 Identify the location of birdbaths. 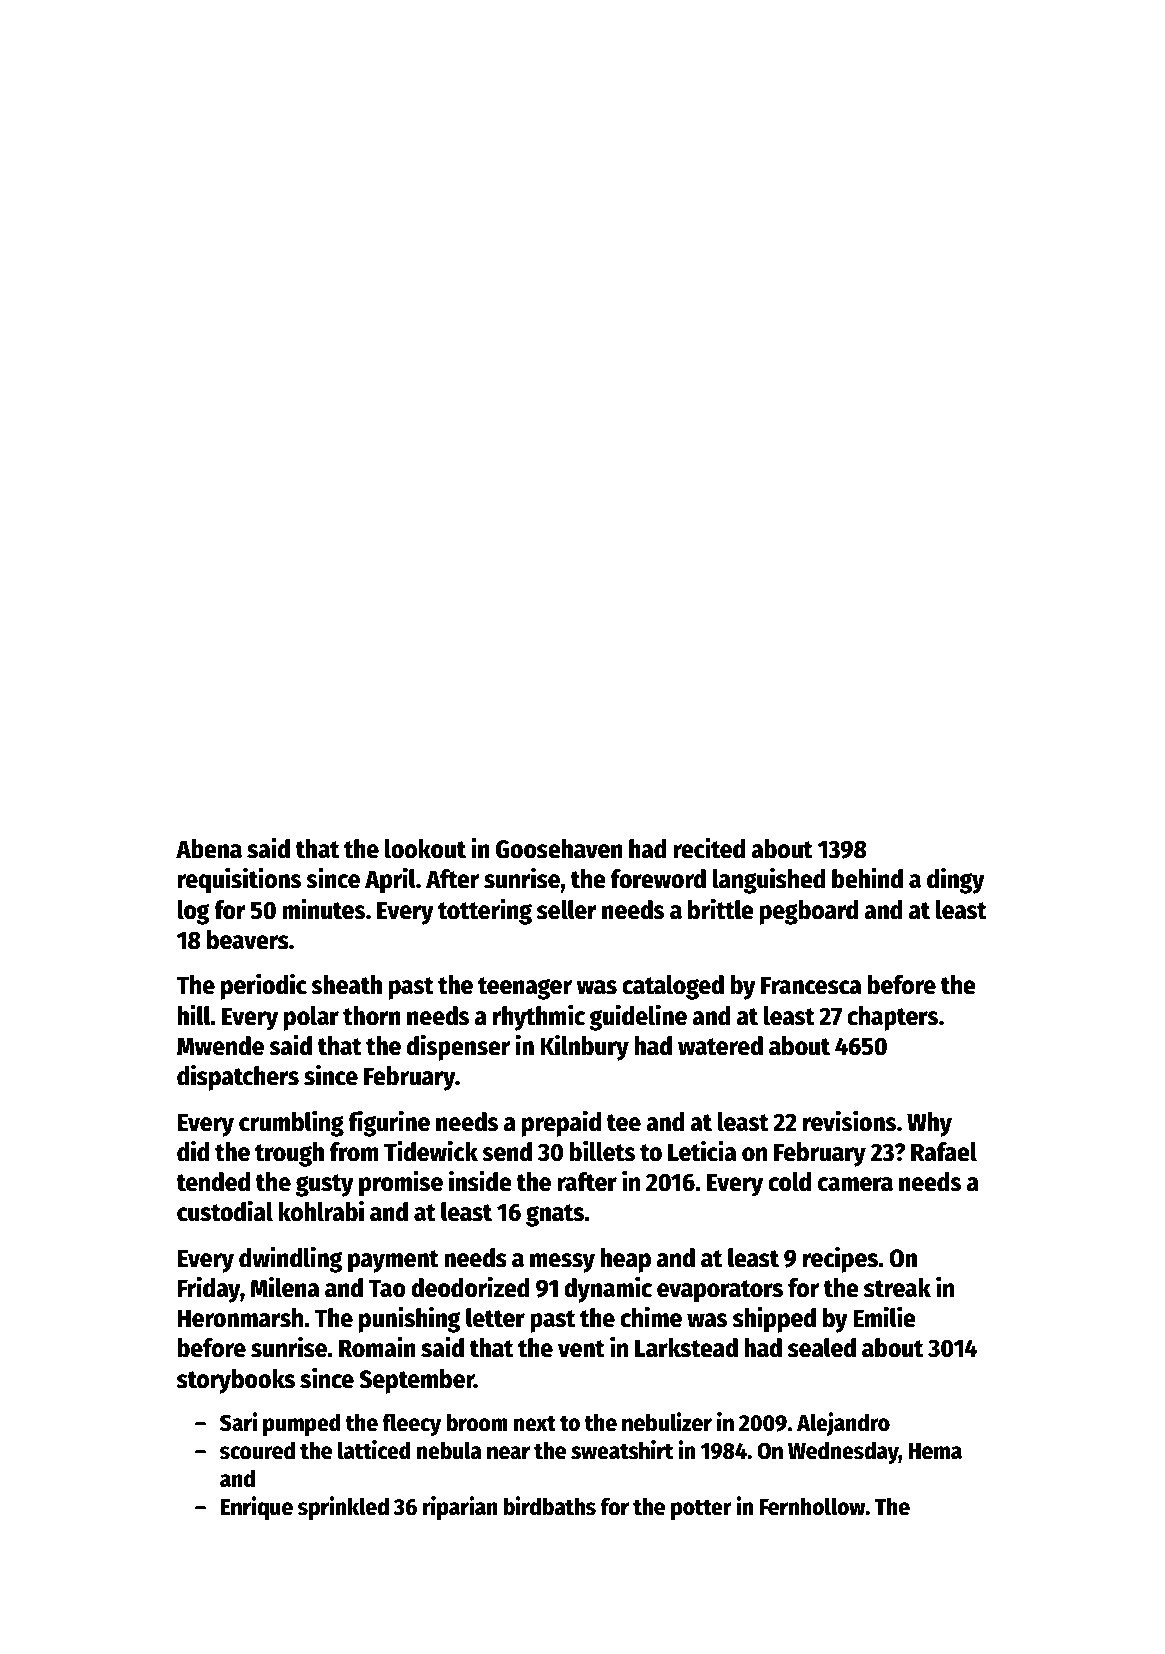
(549, 1506).
